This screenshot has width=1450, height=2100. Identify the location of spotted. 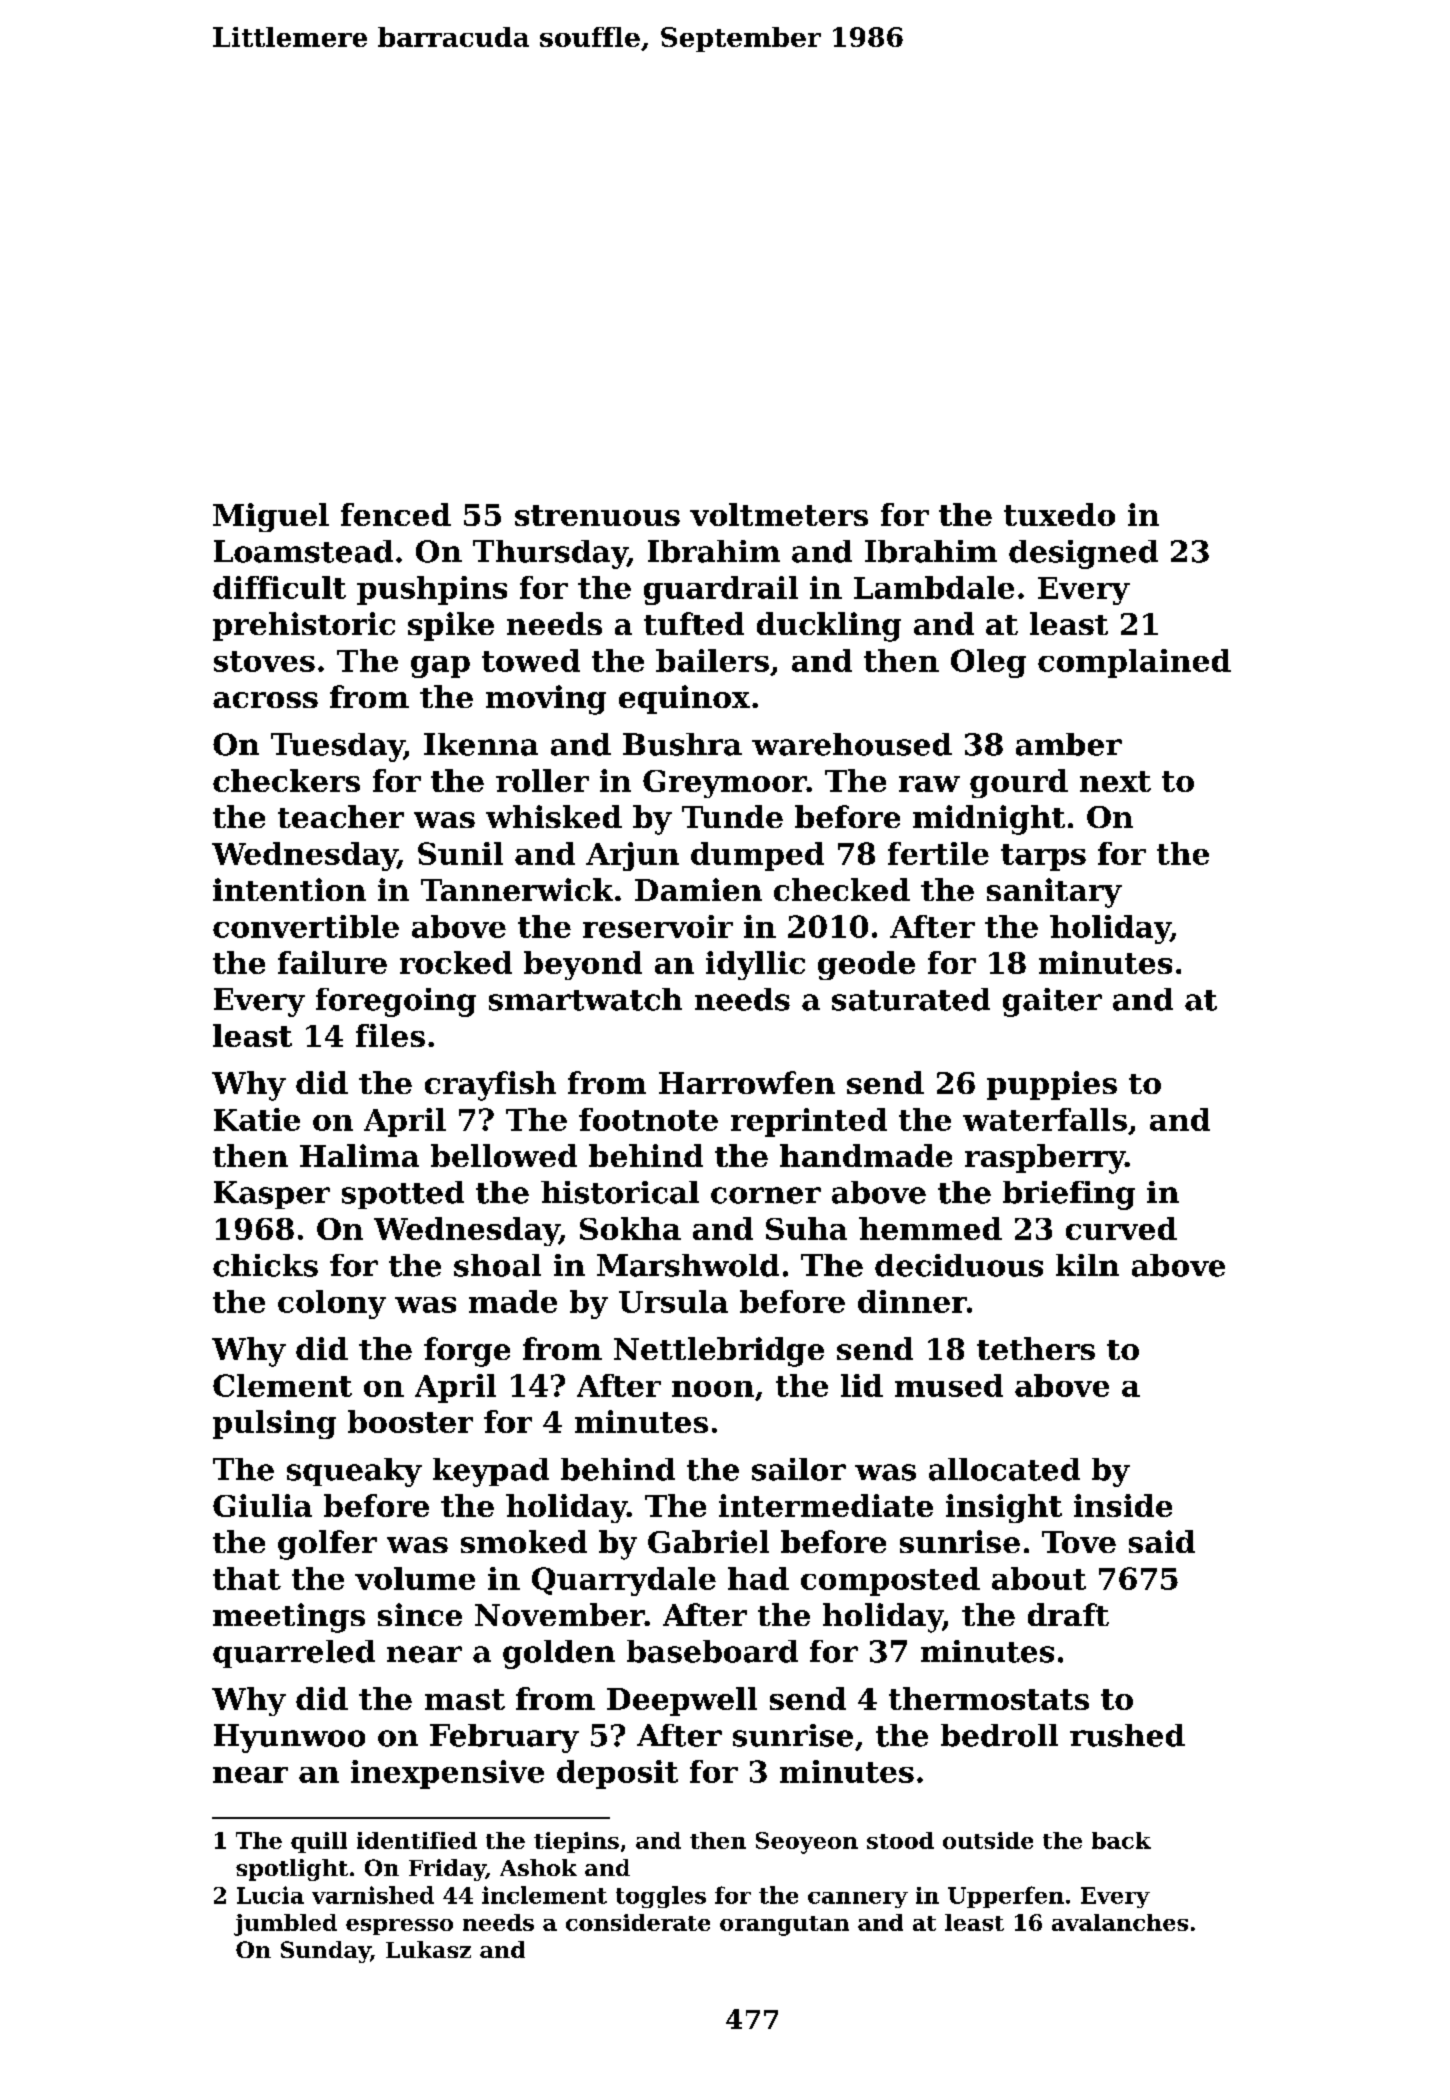
(403, 1195).
